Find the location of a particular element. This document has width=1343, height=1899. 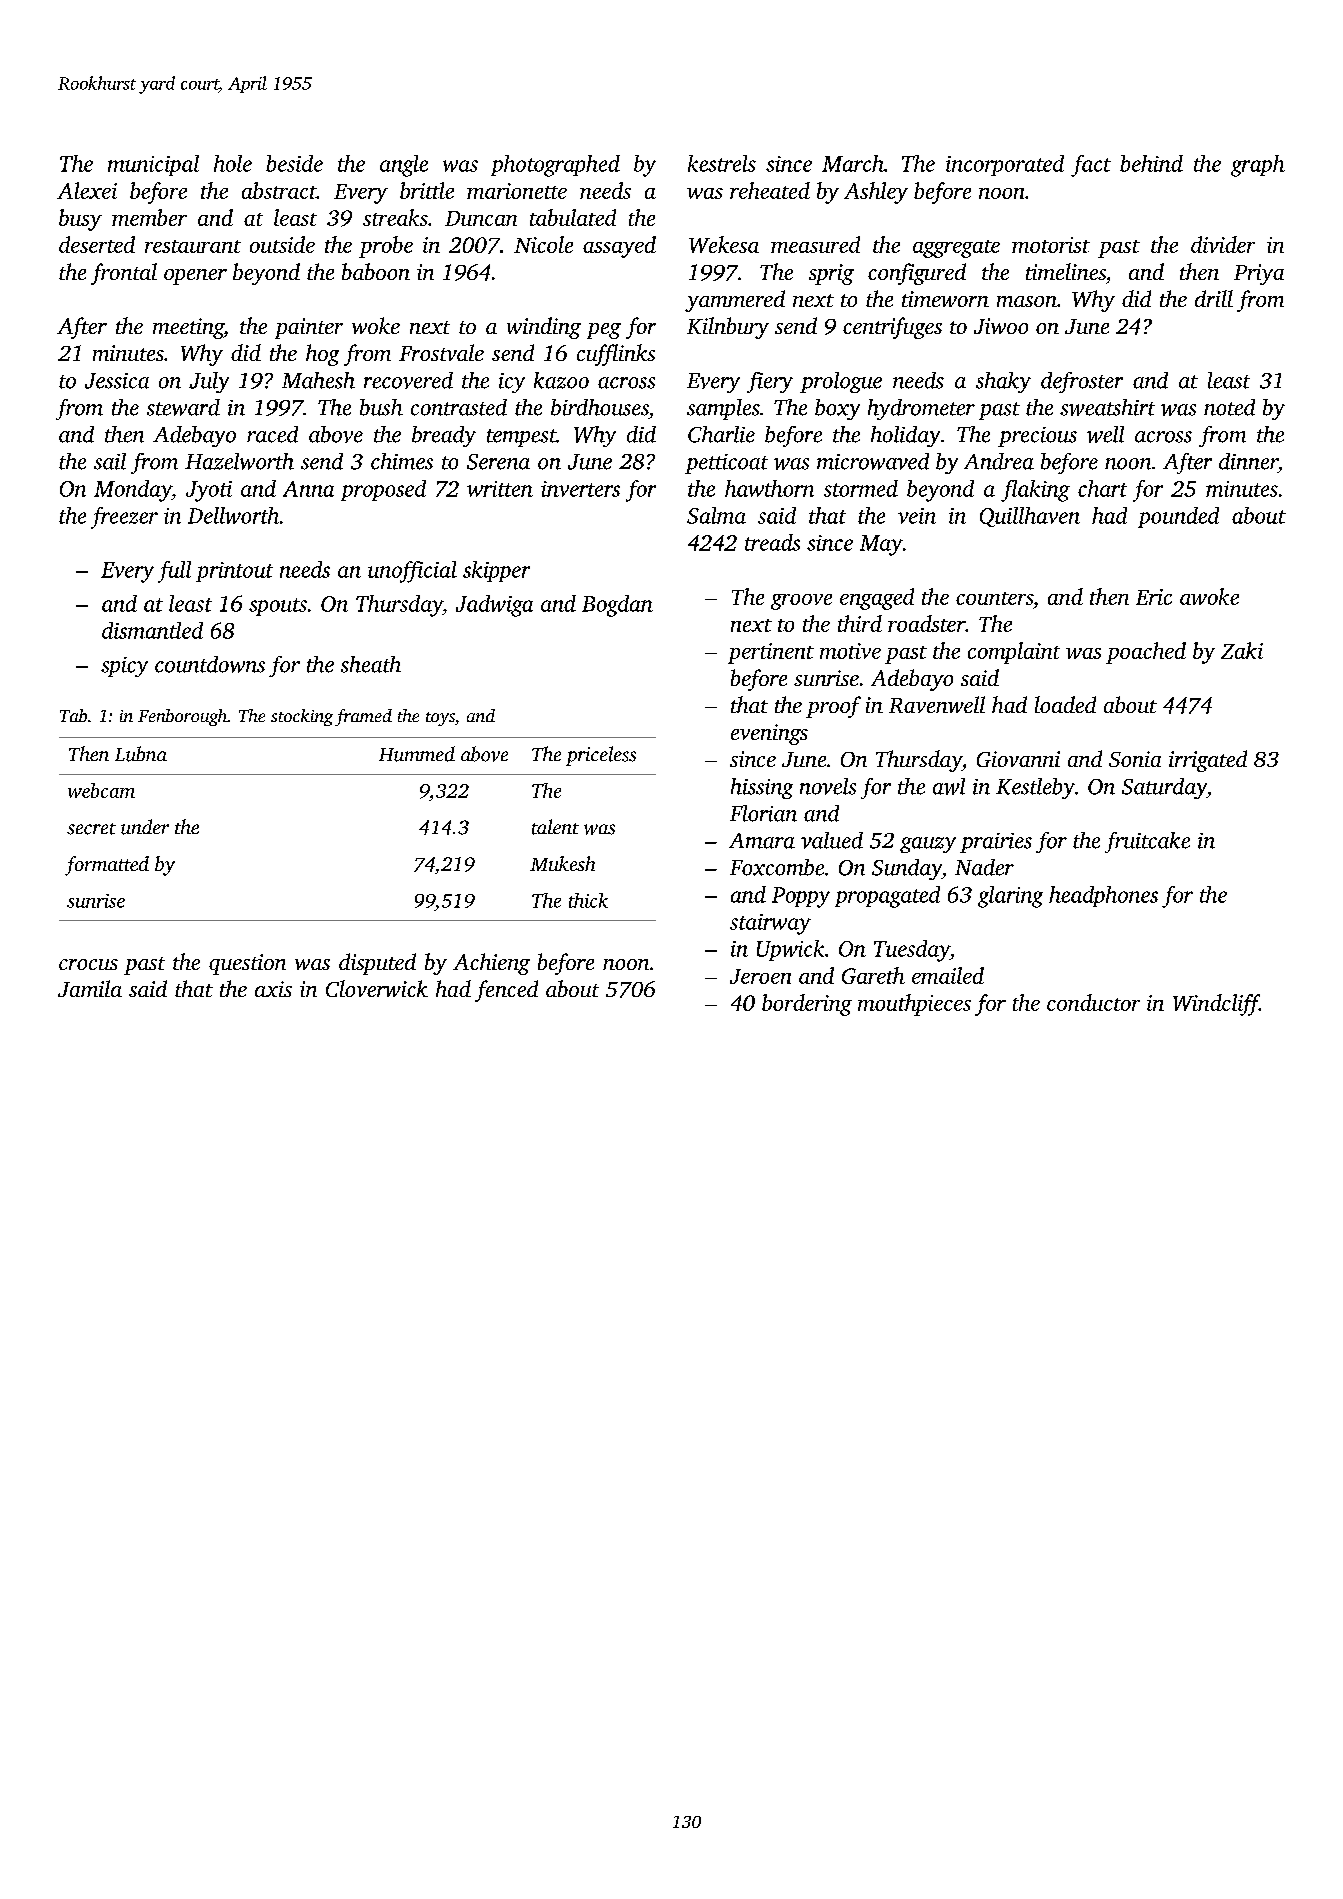

assayed is located at coordinates (619, 247).
